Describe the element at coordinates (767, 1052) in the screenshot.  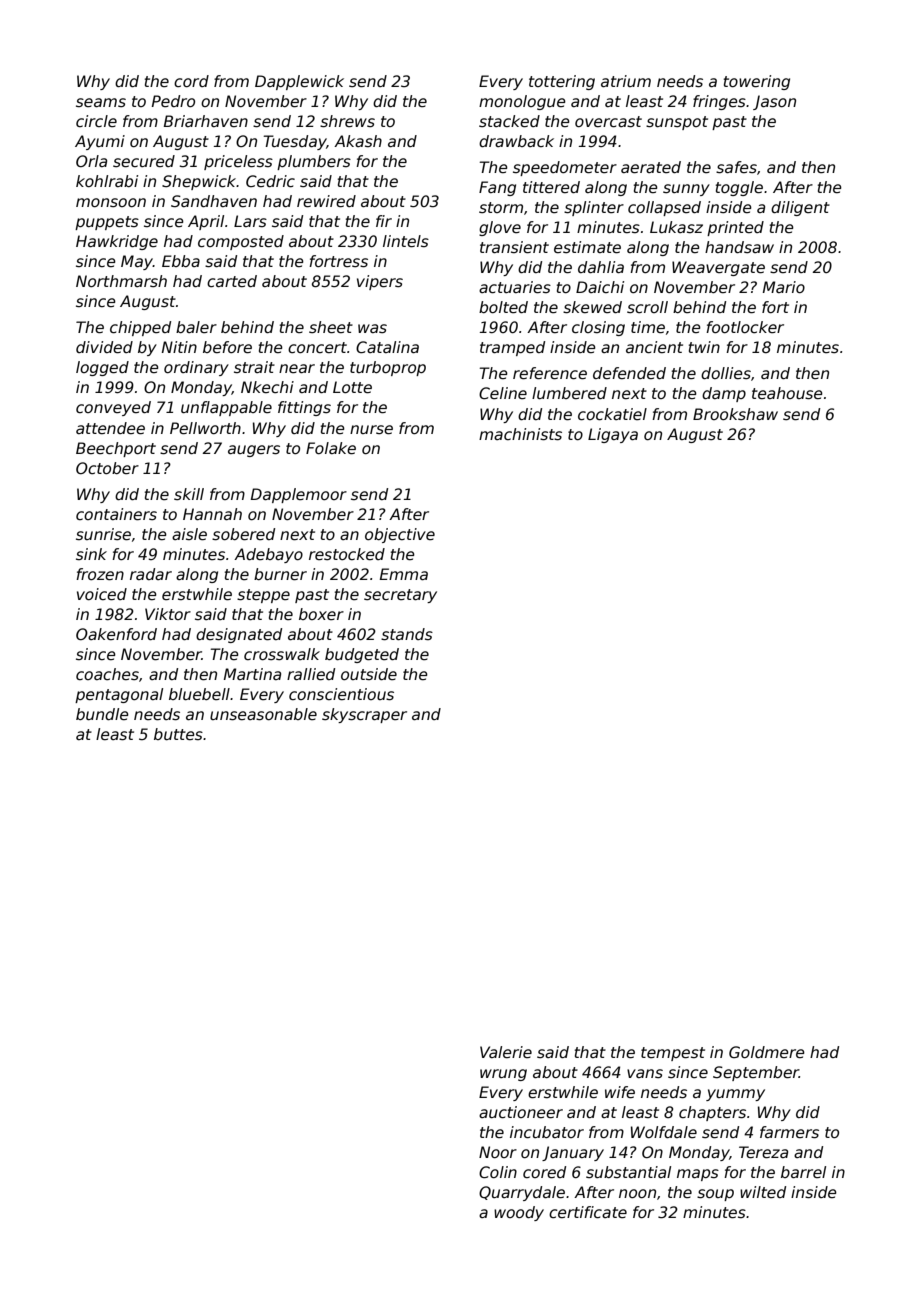
I see `Goldmere` at that location.
